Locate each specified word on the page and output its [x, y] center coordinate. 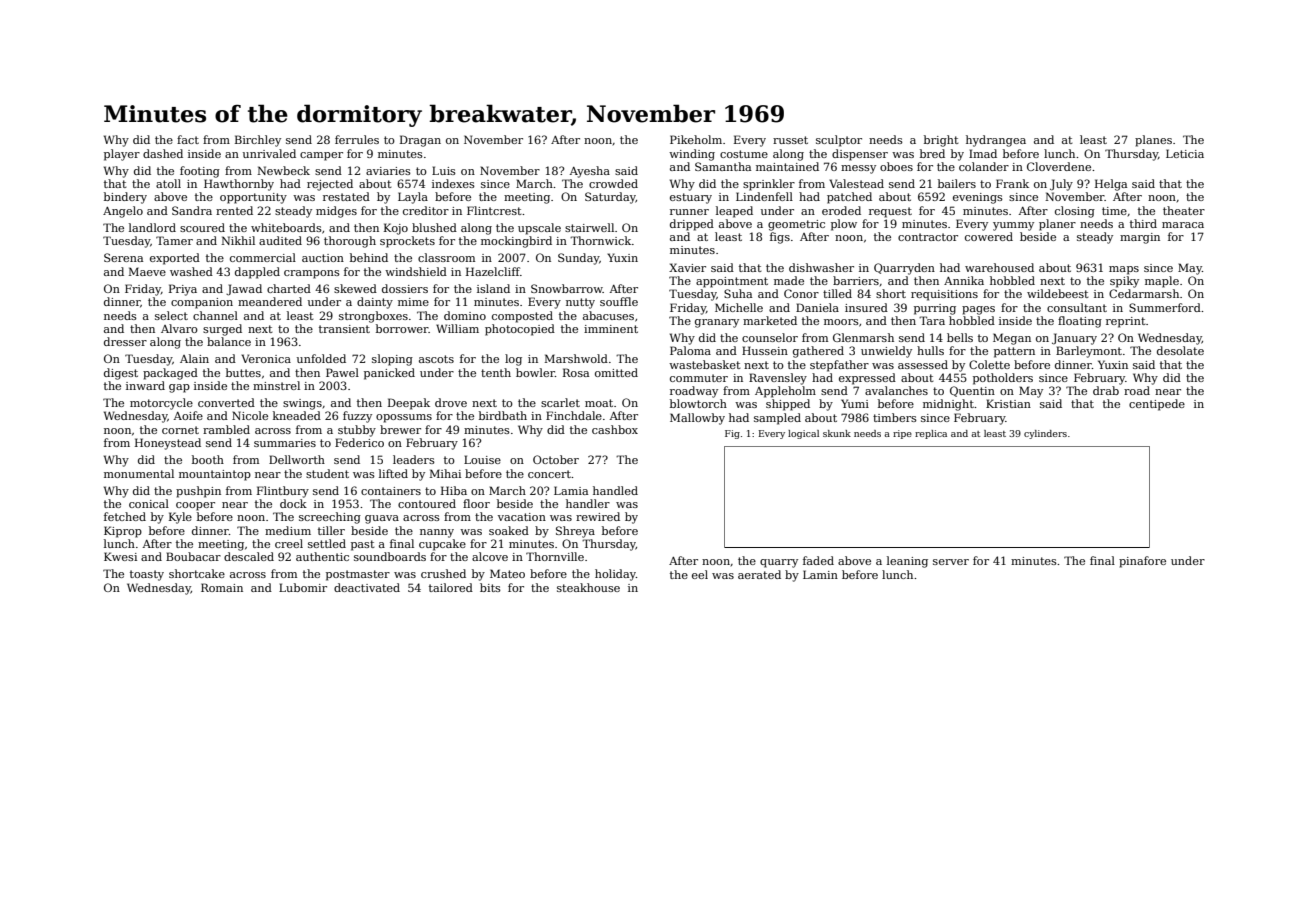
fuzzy [357, 417]
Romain [222, 587]
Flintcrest [494, 210]
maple [1162, 282]
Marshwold [576, 358]
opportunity [253, 198]
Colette [989, 364]
